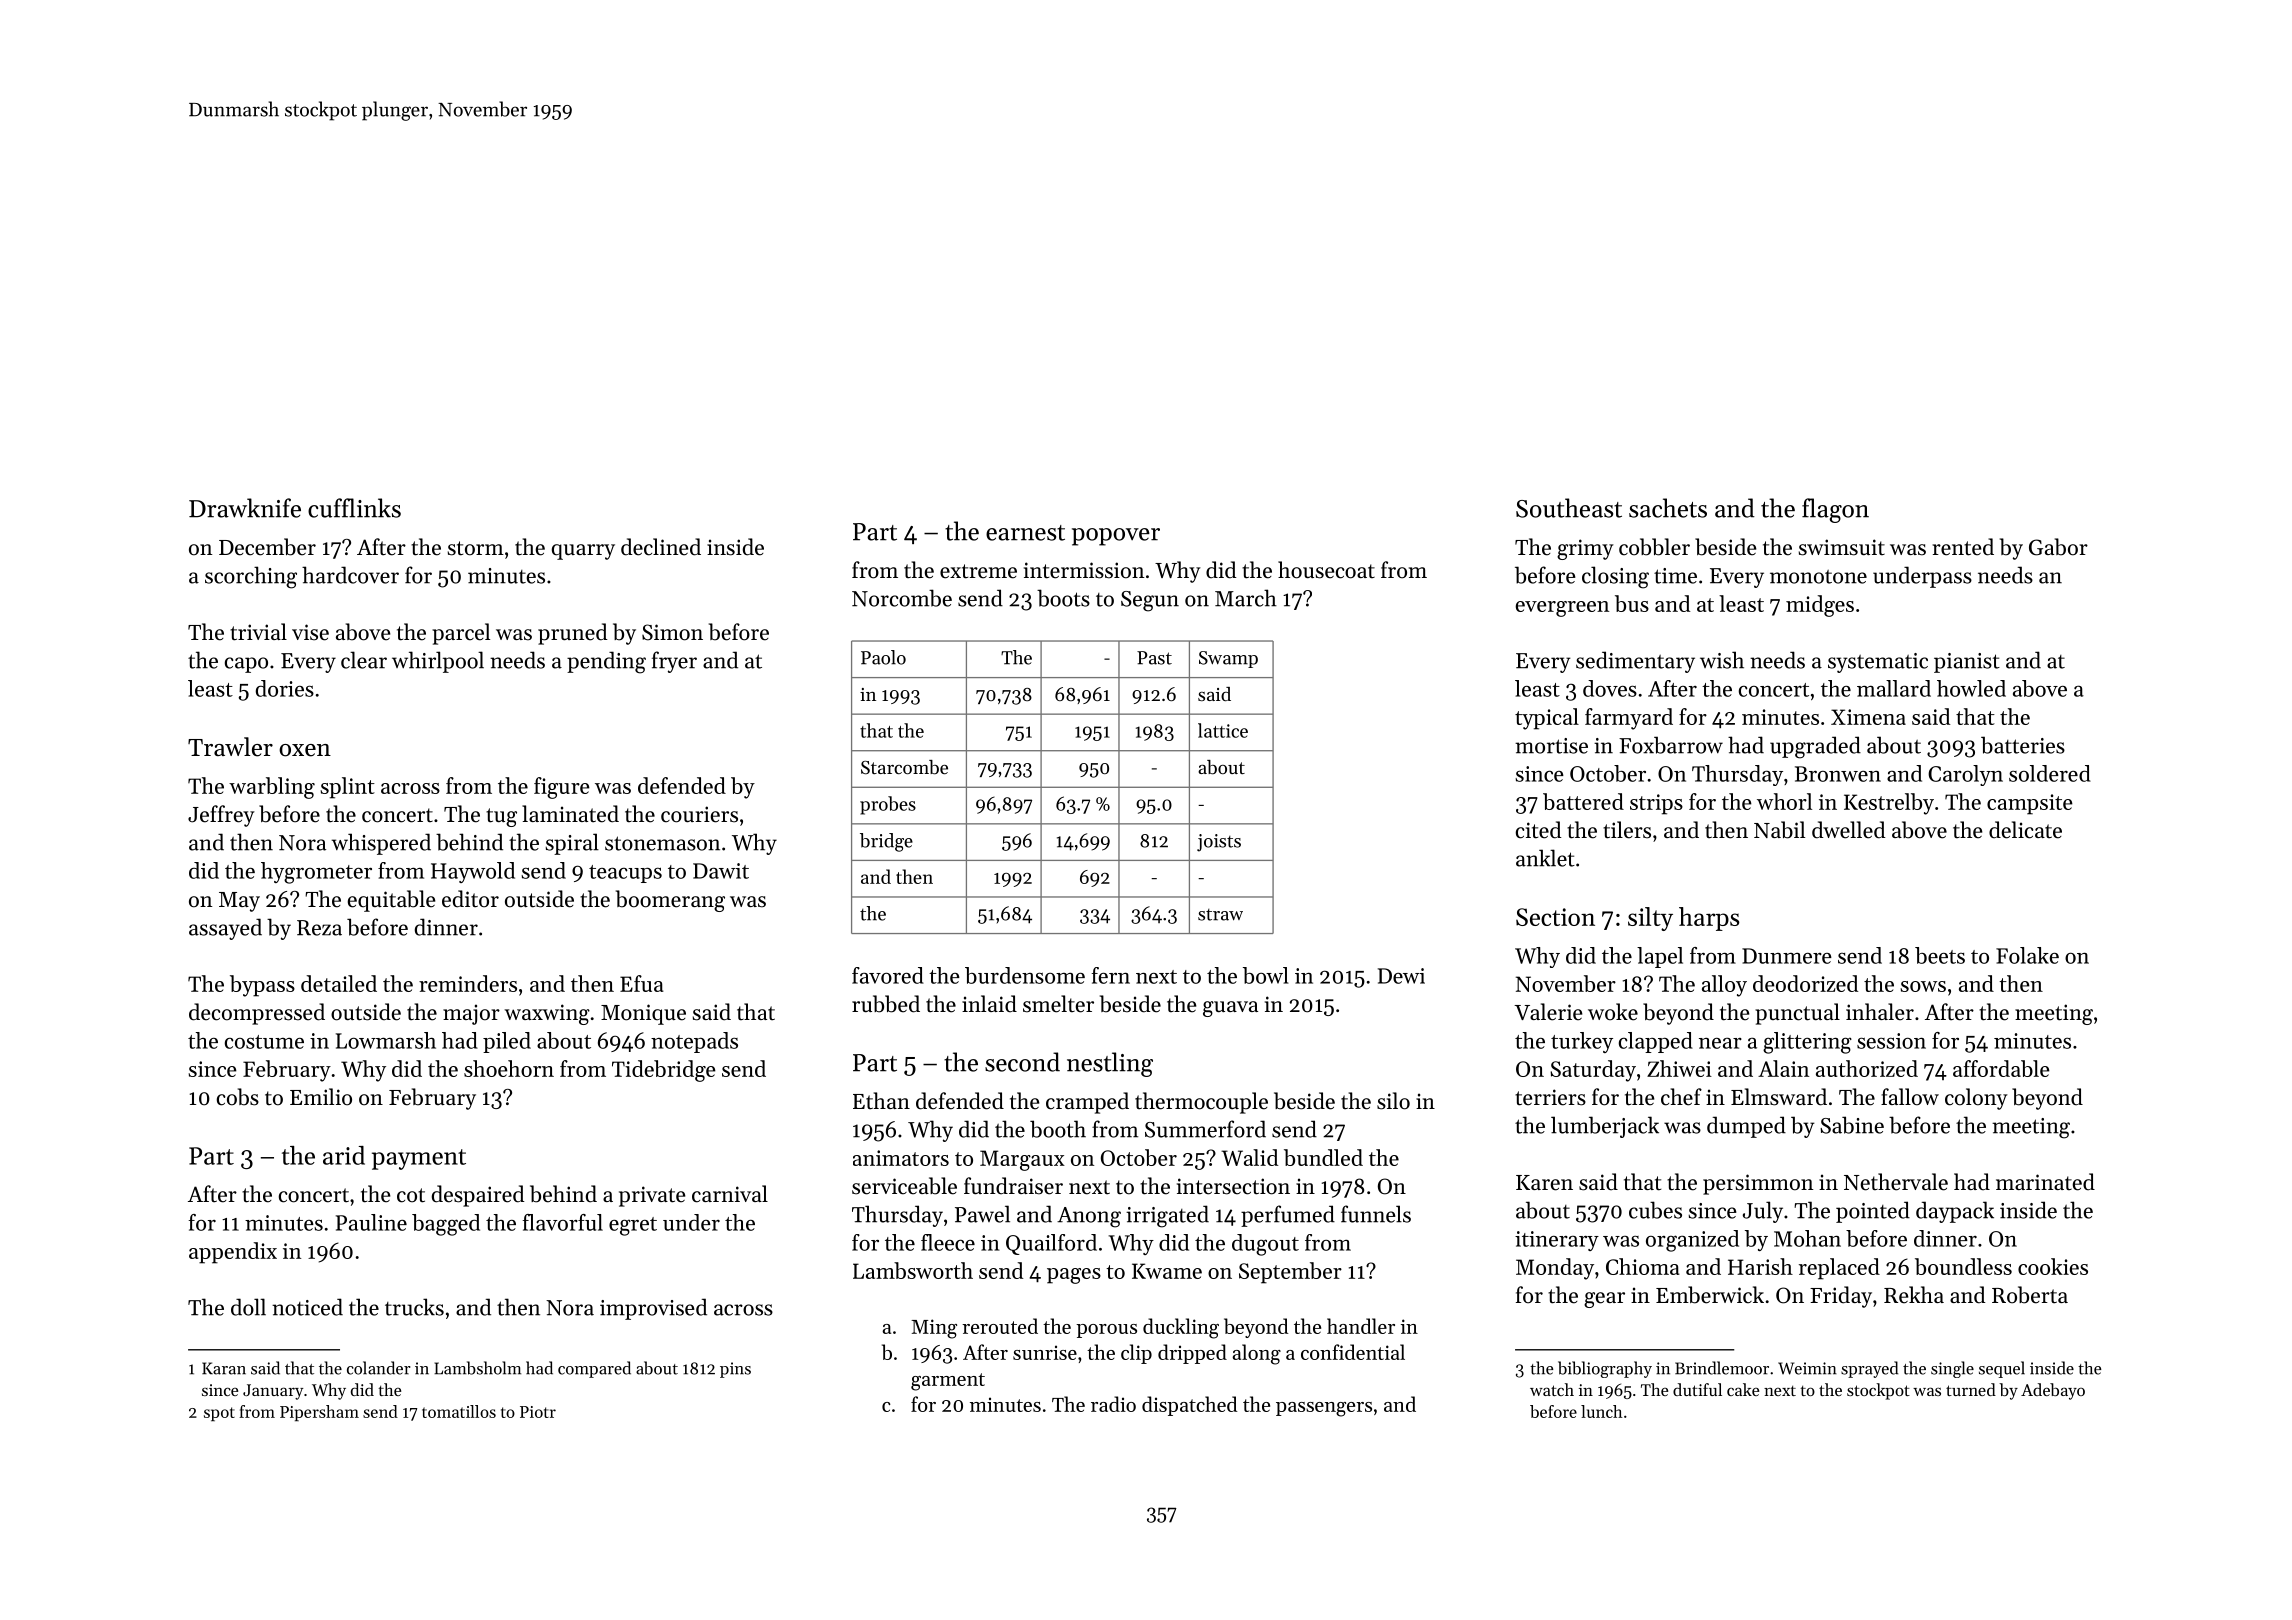  Describe the element at coordinates (1323, 1157) in the image. I see `bundled` at that location.
